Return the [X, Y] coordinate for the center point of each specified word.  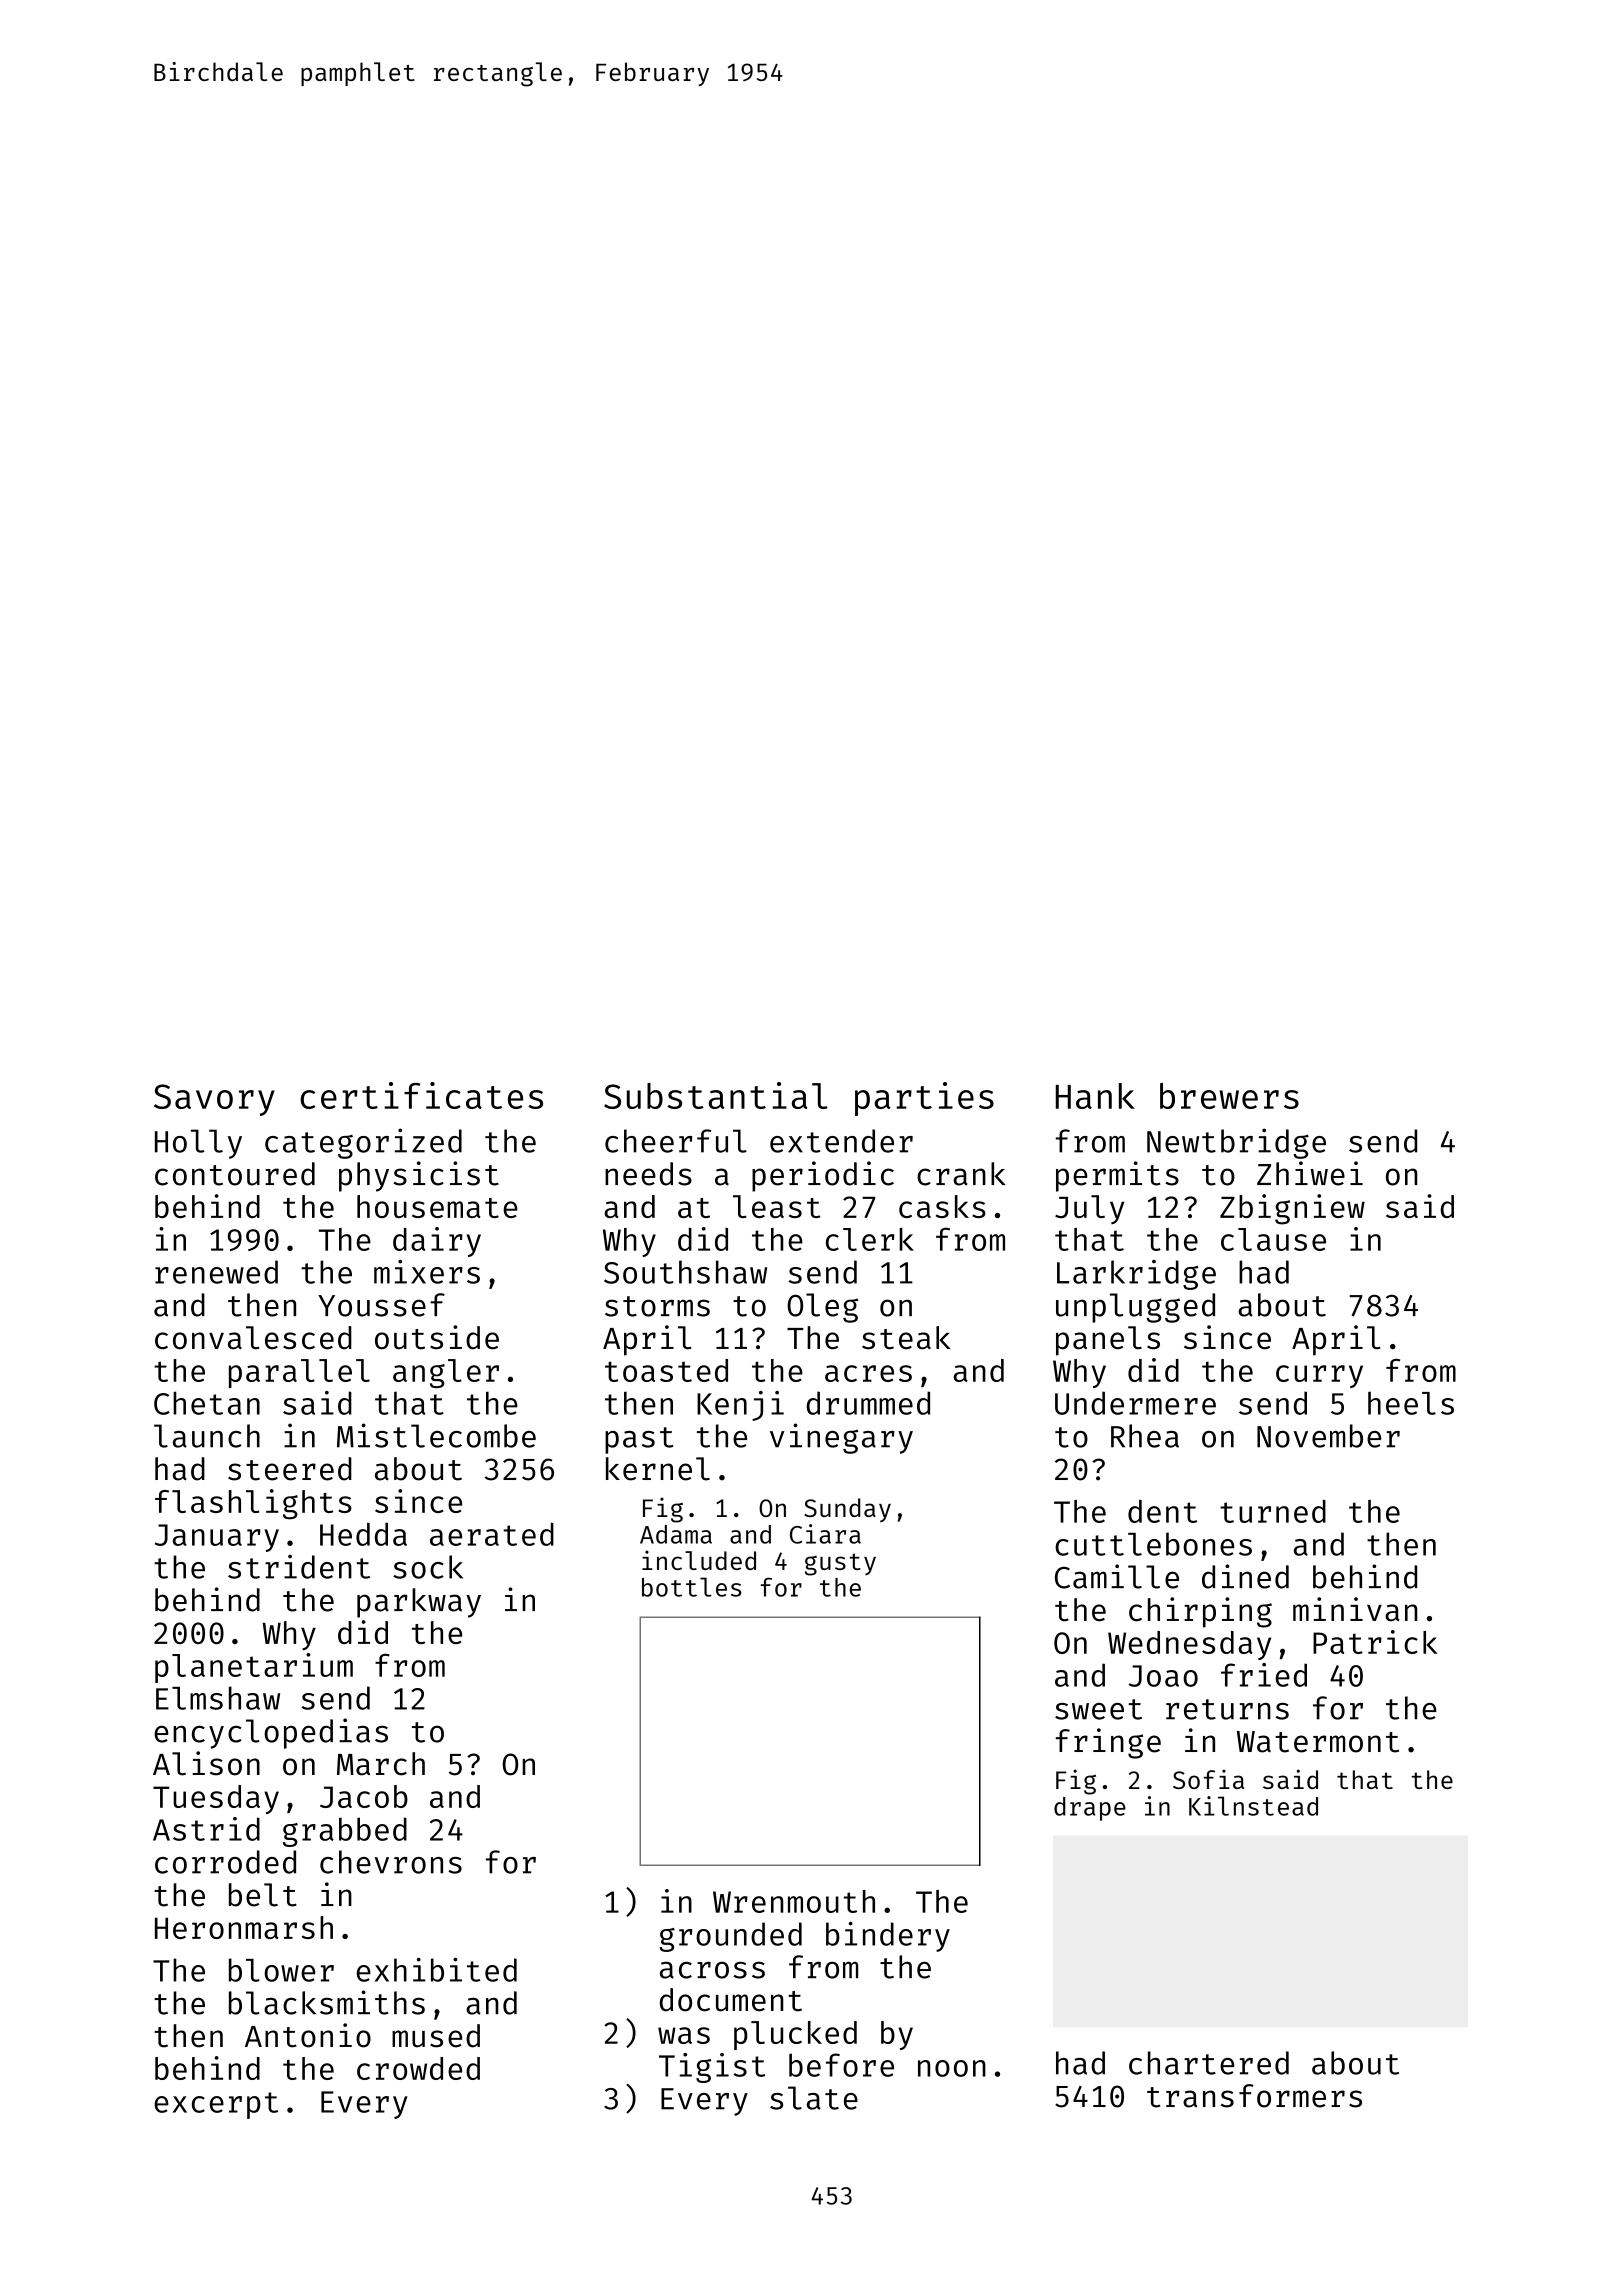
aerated [492, 1534]
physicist [419, 1176]
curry [1319, 1376]
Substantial [716, 1095]
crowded [418, 2068]
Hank [1095, 1096]
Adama [676, 1534]
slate [814, 2098]
